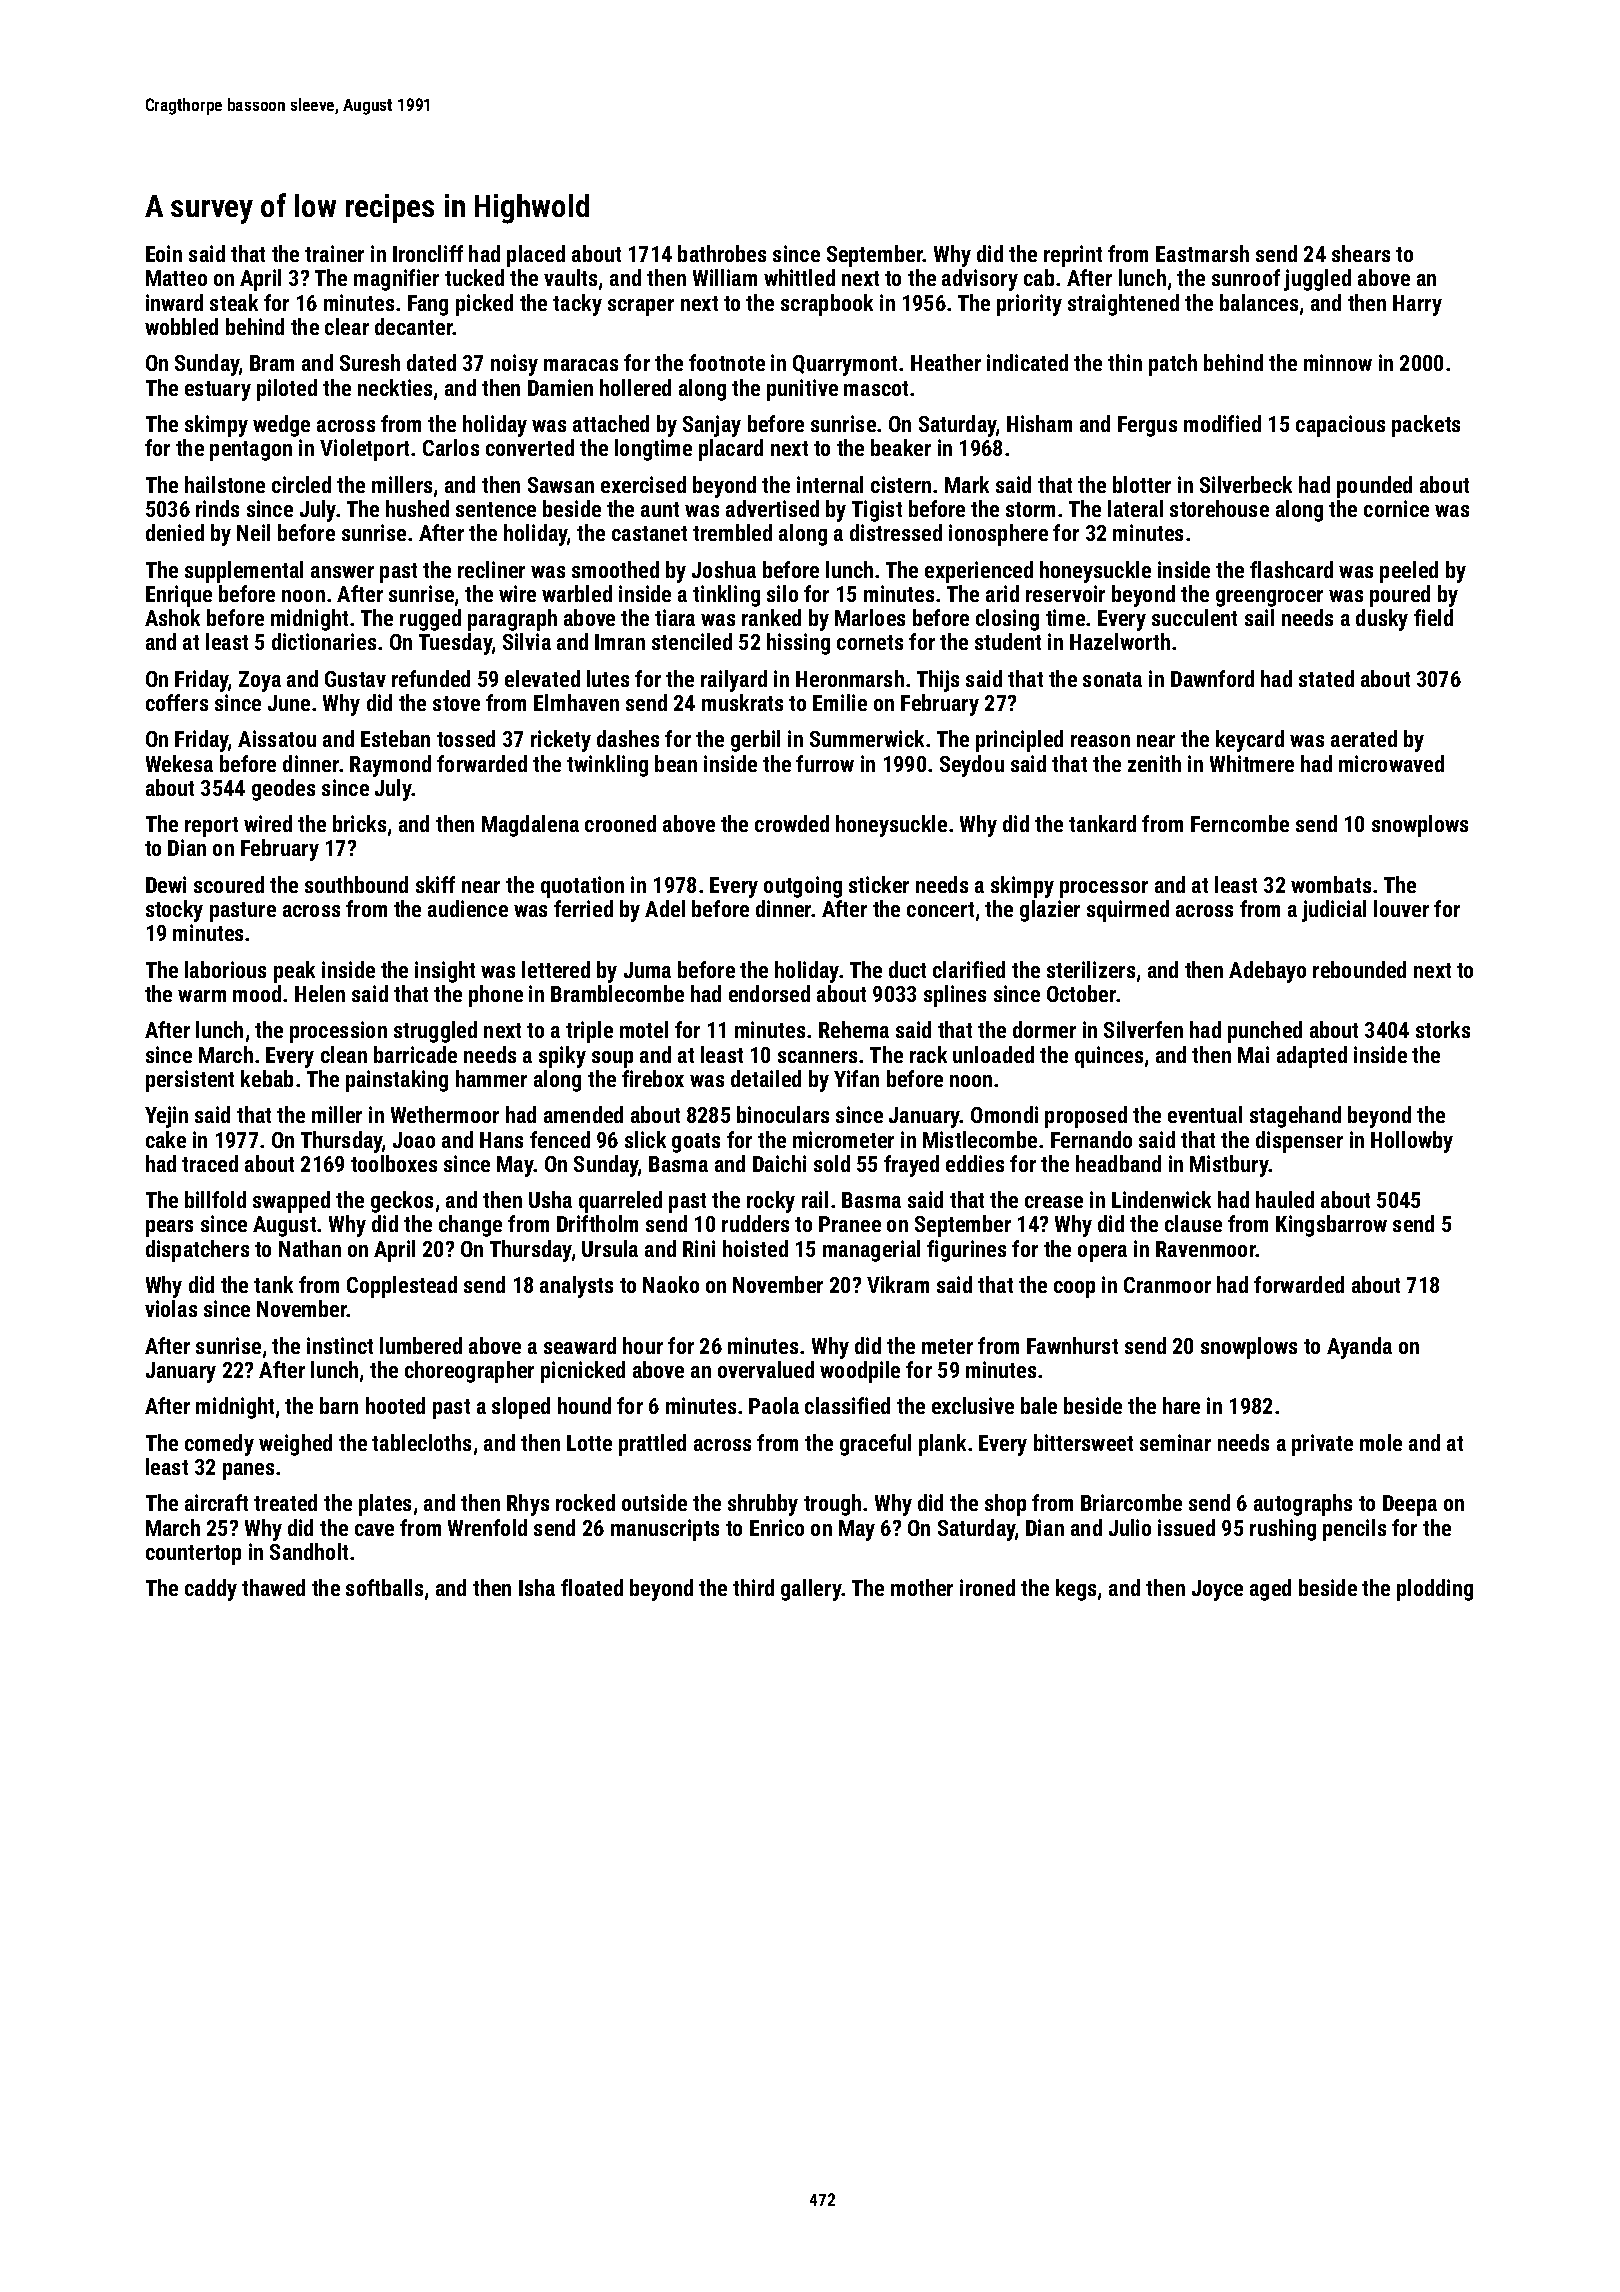  Describe the element at coordinates (712, 426) in the image. I see `Sanjay` at that location.
